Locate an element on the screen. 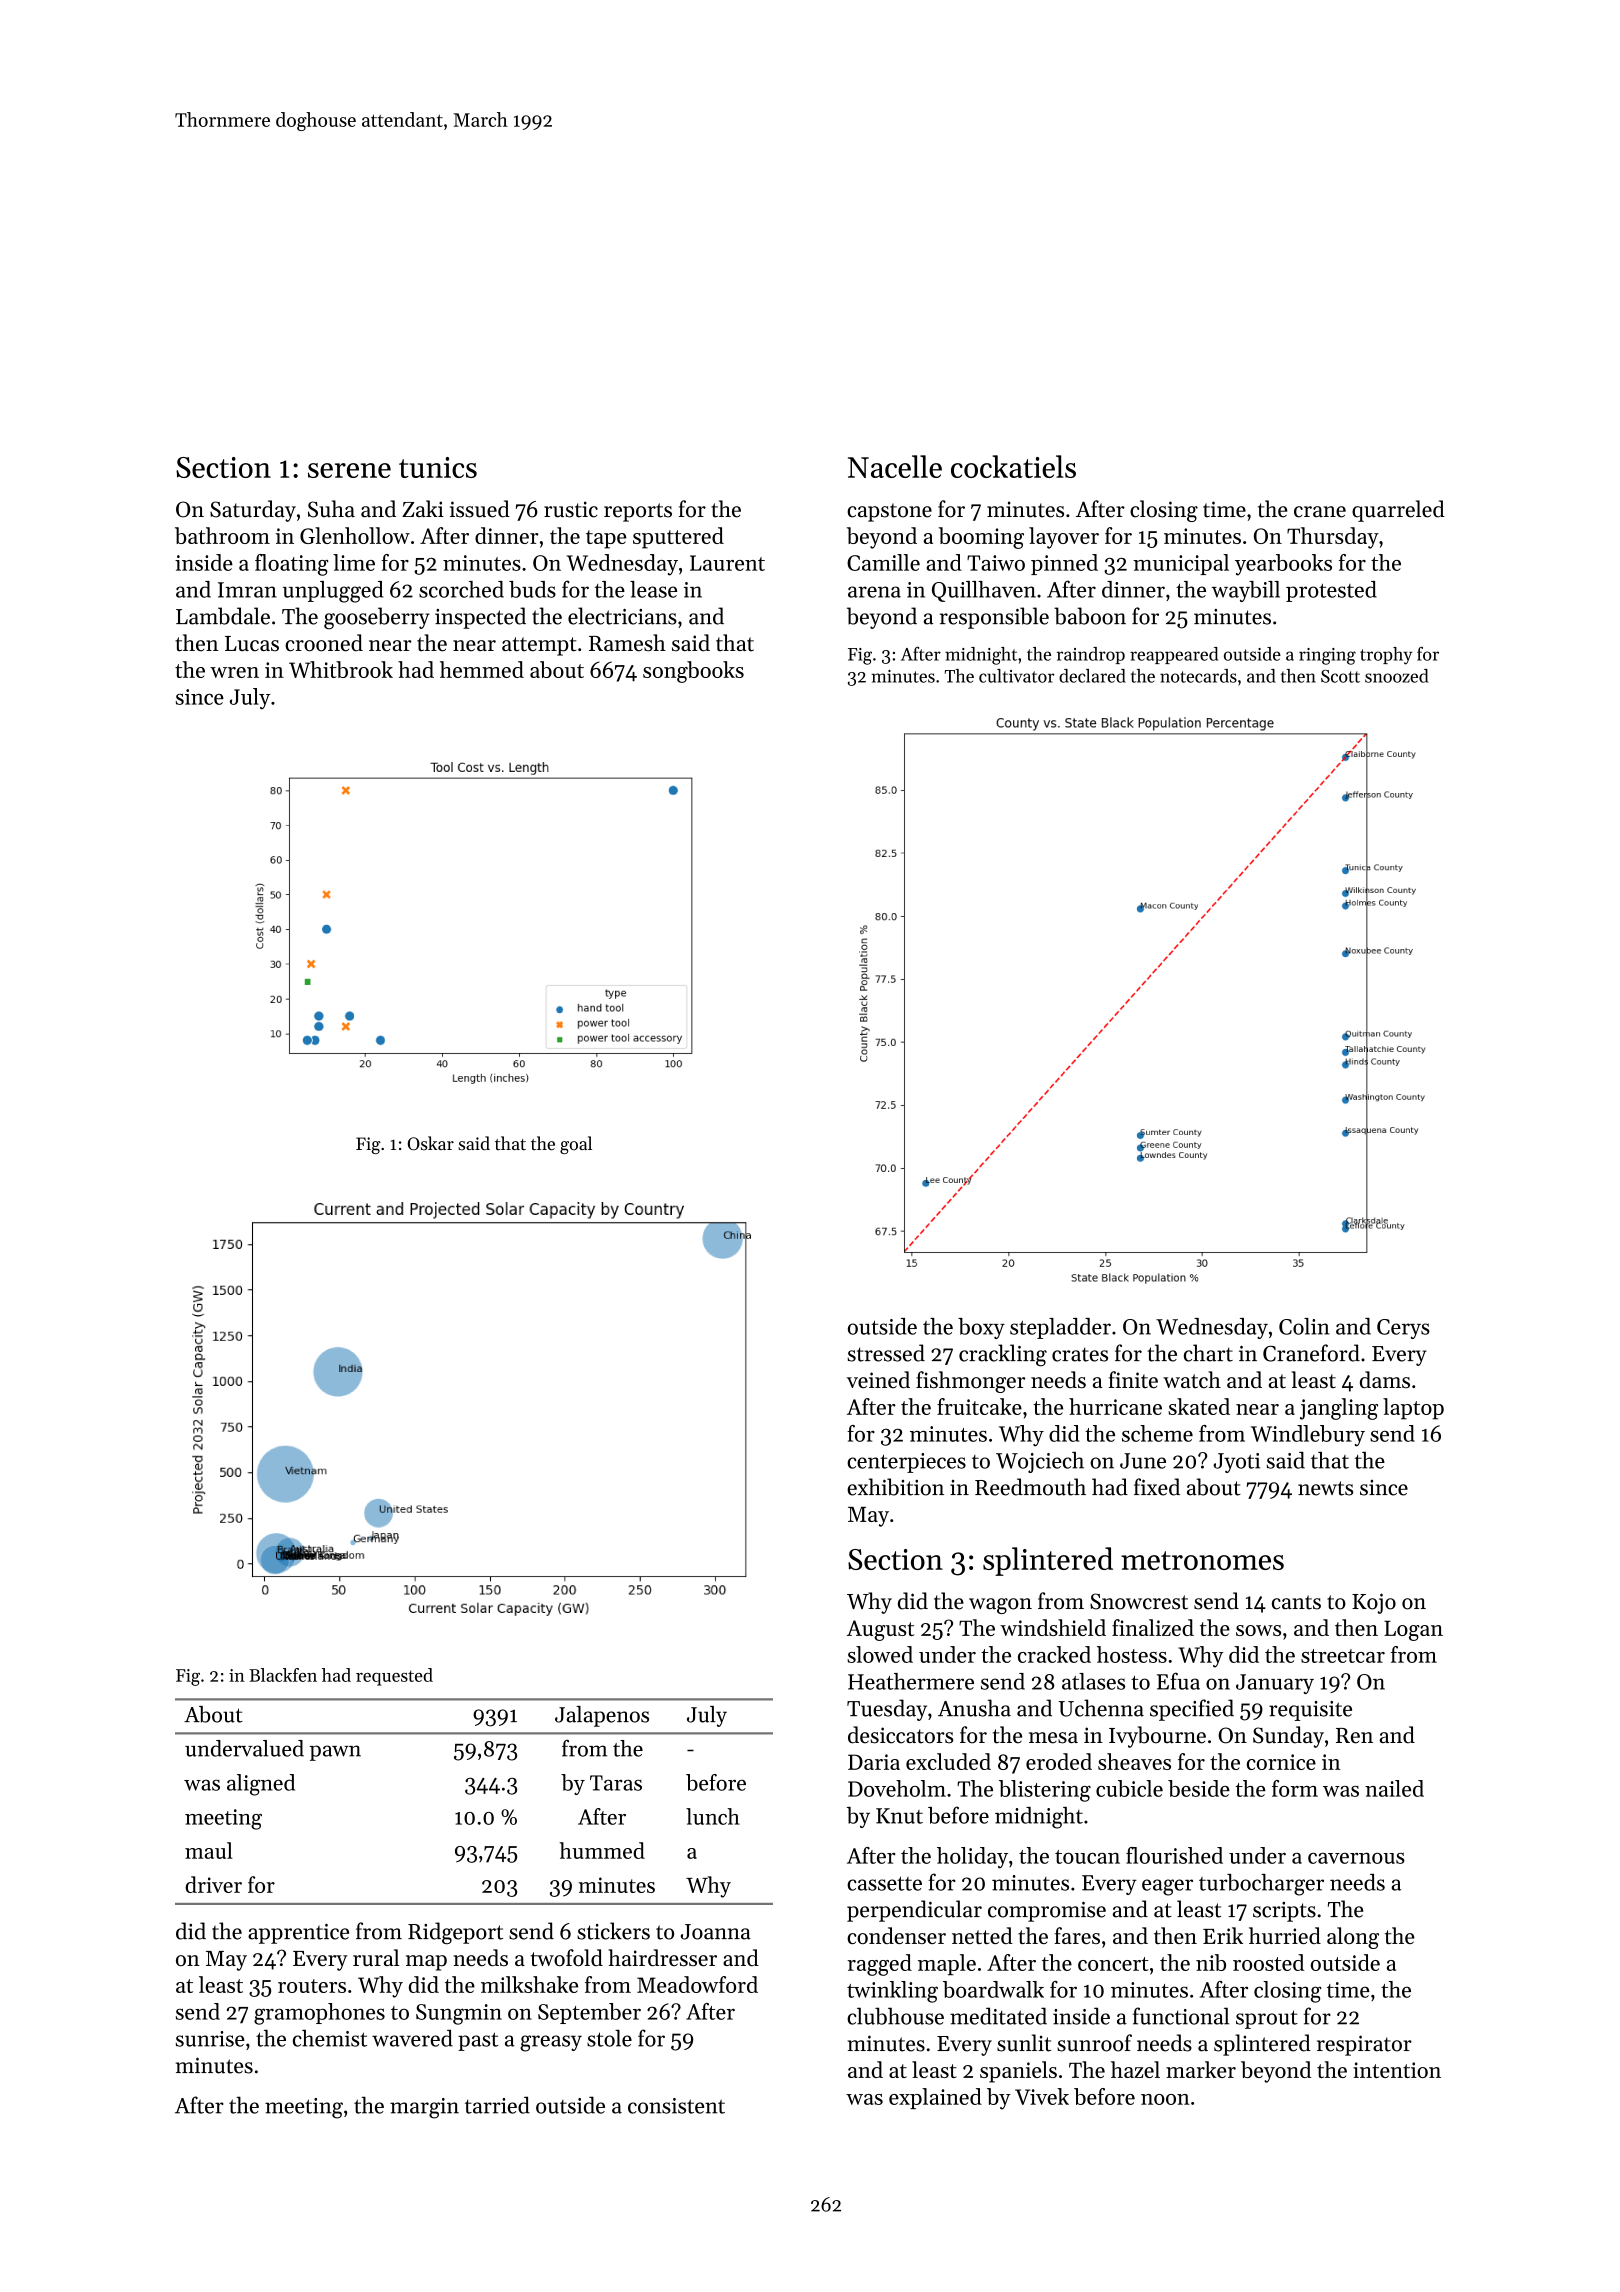  crooned is located at coordinates (324, 643).
